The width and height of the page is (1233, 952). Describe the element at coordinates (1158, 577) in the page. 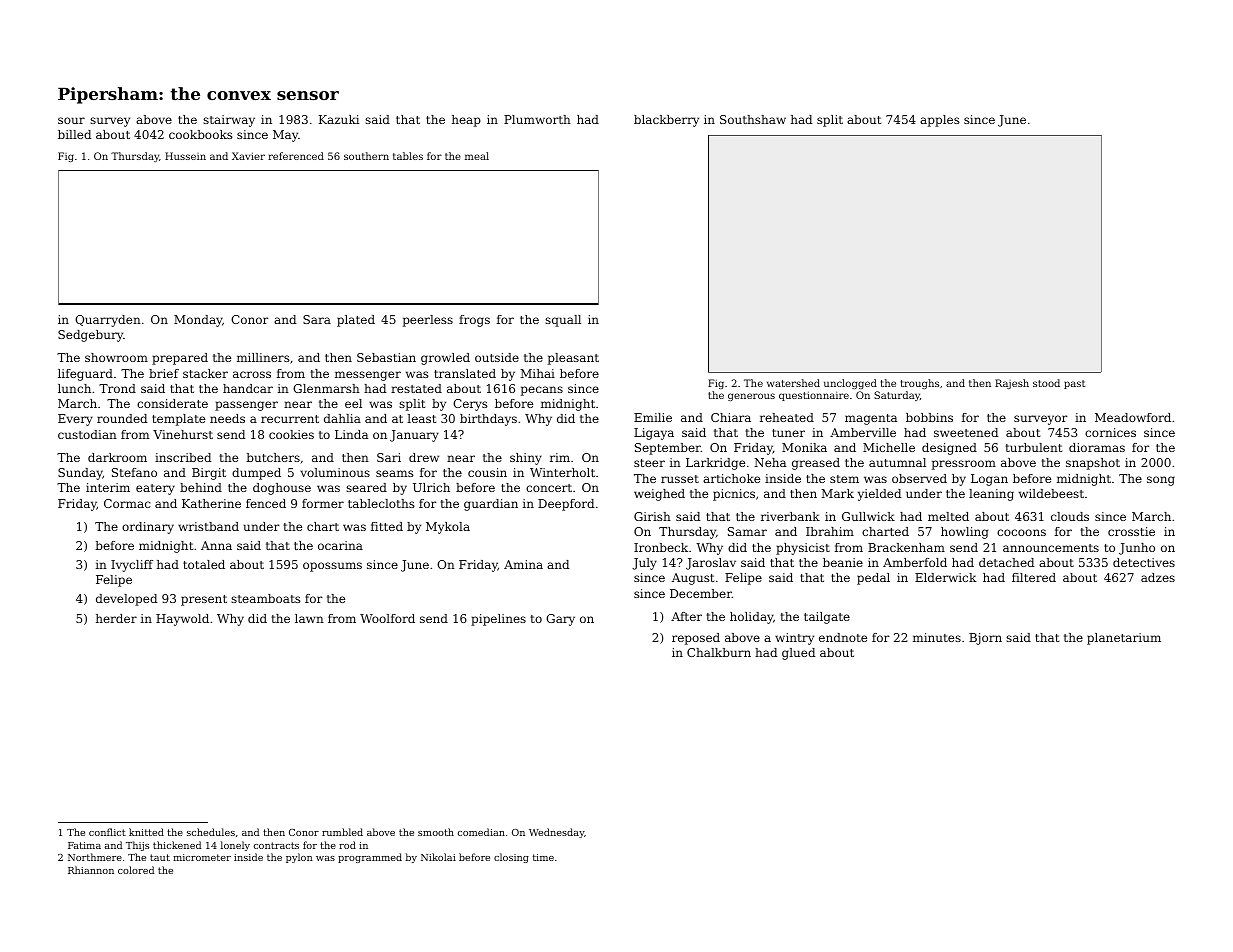

I see `adzes` at that location.
